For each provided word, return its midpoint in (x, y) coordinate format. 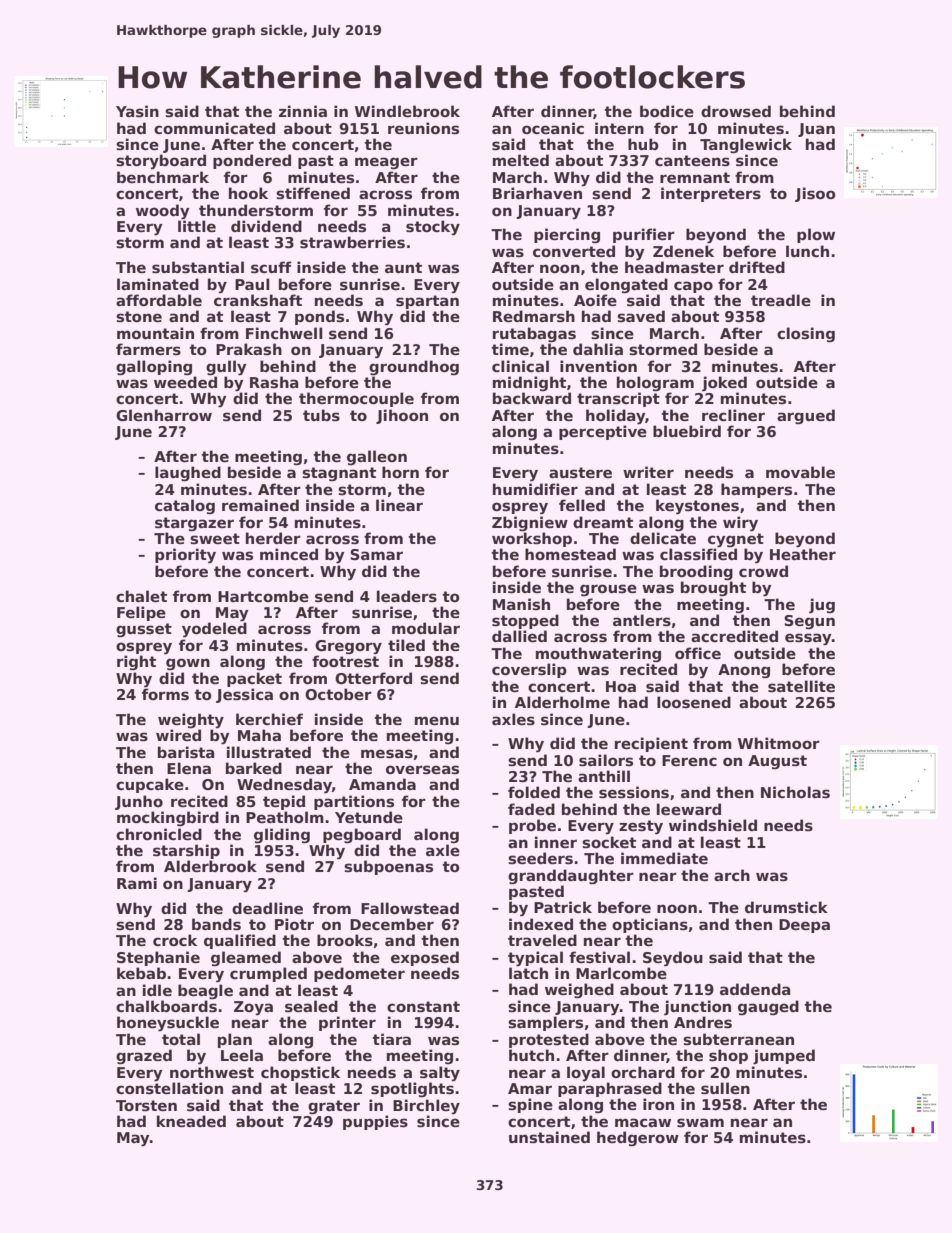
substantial (198, 267)
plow (816, 235)
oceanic (553, 128)
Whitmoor (779, 743)
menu (437, 720)
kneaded (191, 1121)
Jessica (244, 695)
